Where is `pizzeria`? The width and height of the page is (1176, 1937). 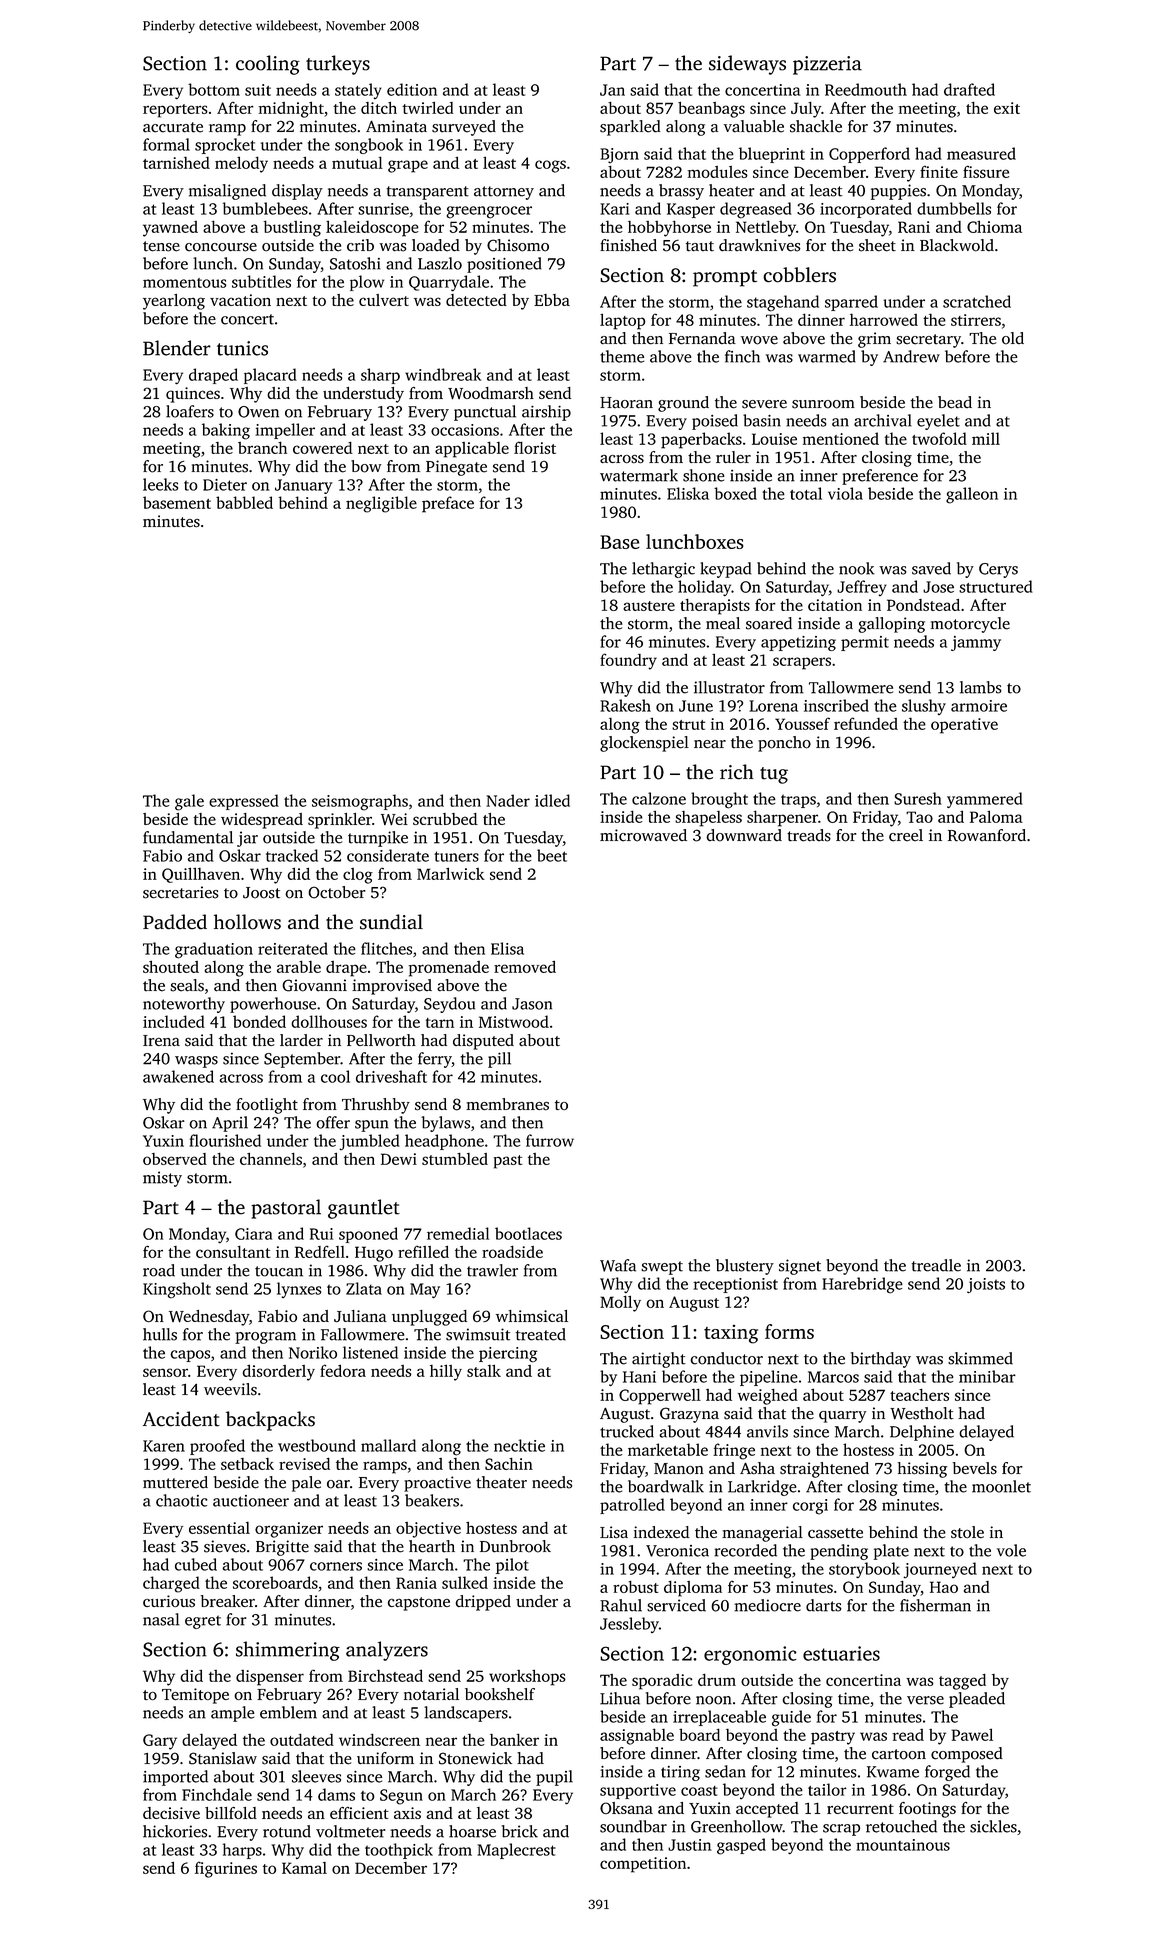
pizzeria is located at coordinates (827, 65).
